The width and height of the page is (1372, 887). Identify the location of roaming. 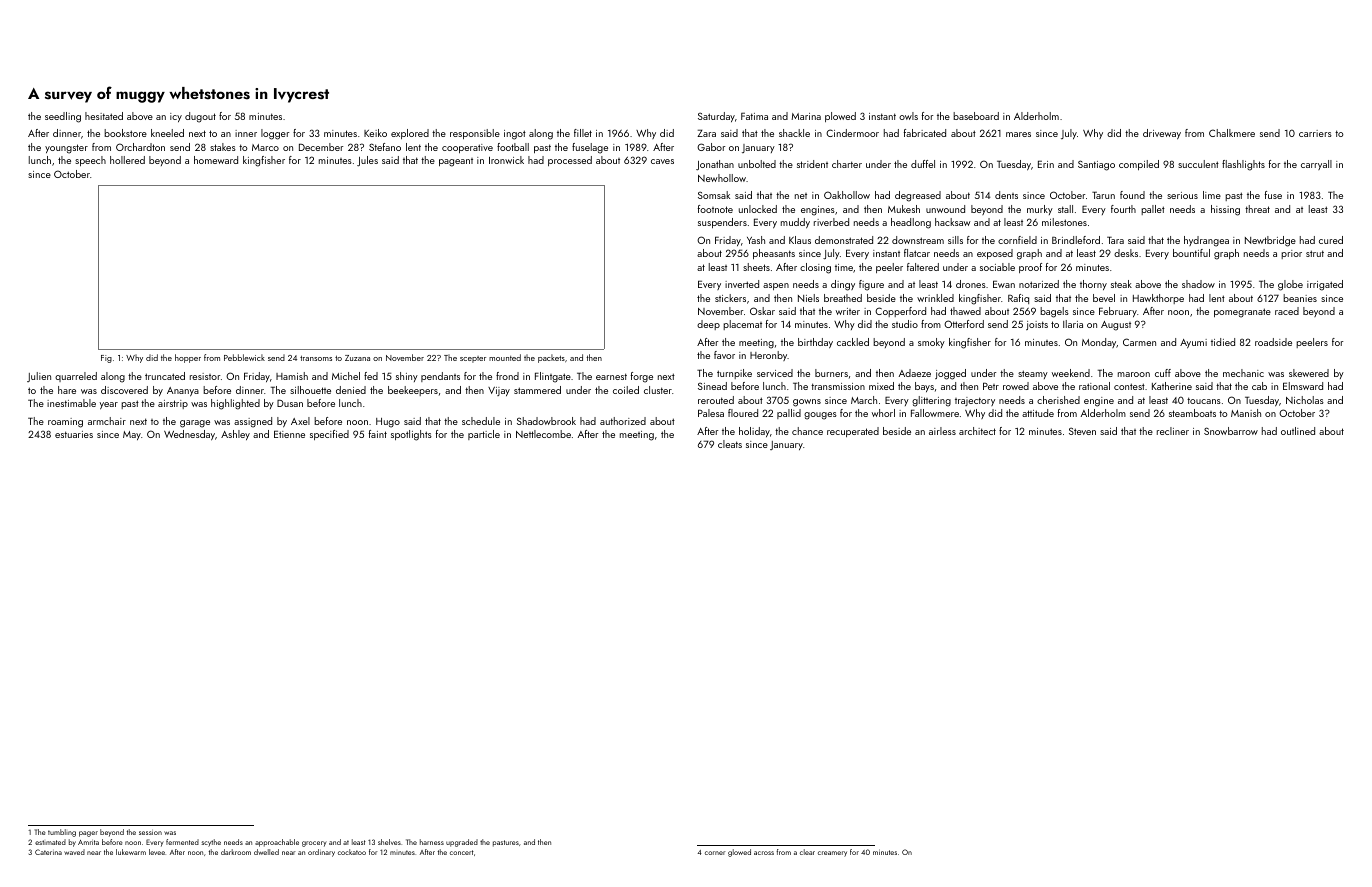
(65, 423).
